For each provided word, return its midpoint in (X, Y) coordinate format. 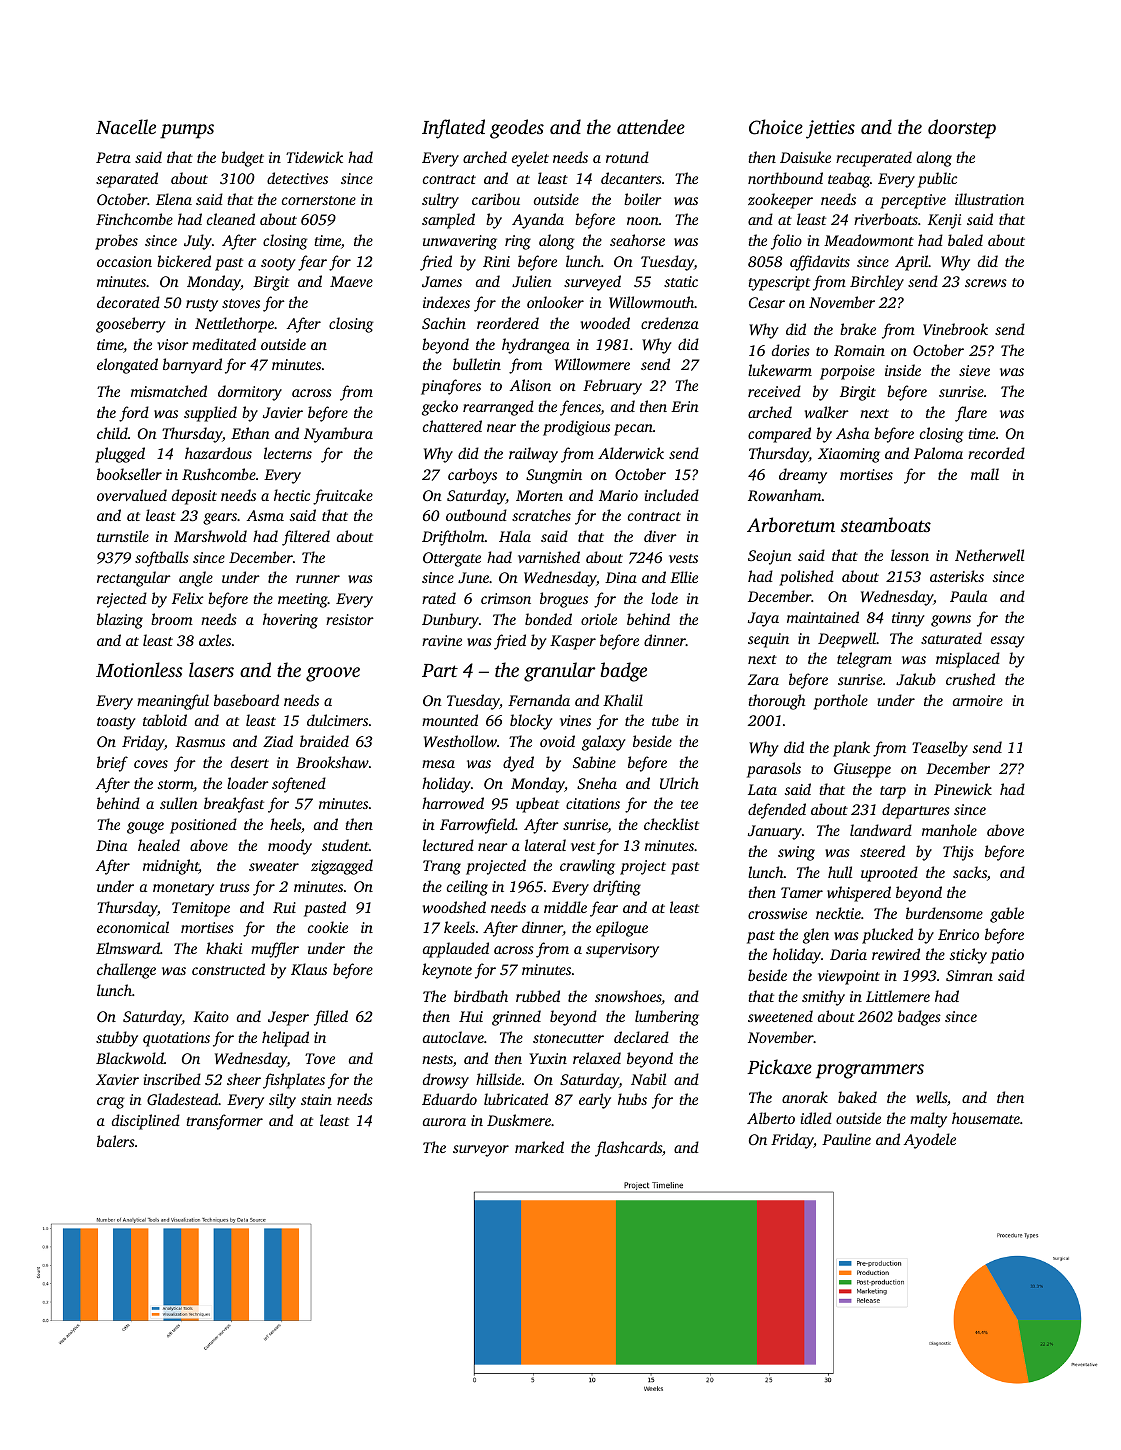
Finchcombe (134, 219)
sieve (974, 370)
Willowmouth (651, 302)
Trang (442, 867)
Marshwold (210, 536)
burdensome (944, 913)
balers (116, 1141)
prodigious (576, 428)
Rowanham (785, 495)
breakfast (234, 805)
